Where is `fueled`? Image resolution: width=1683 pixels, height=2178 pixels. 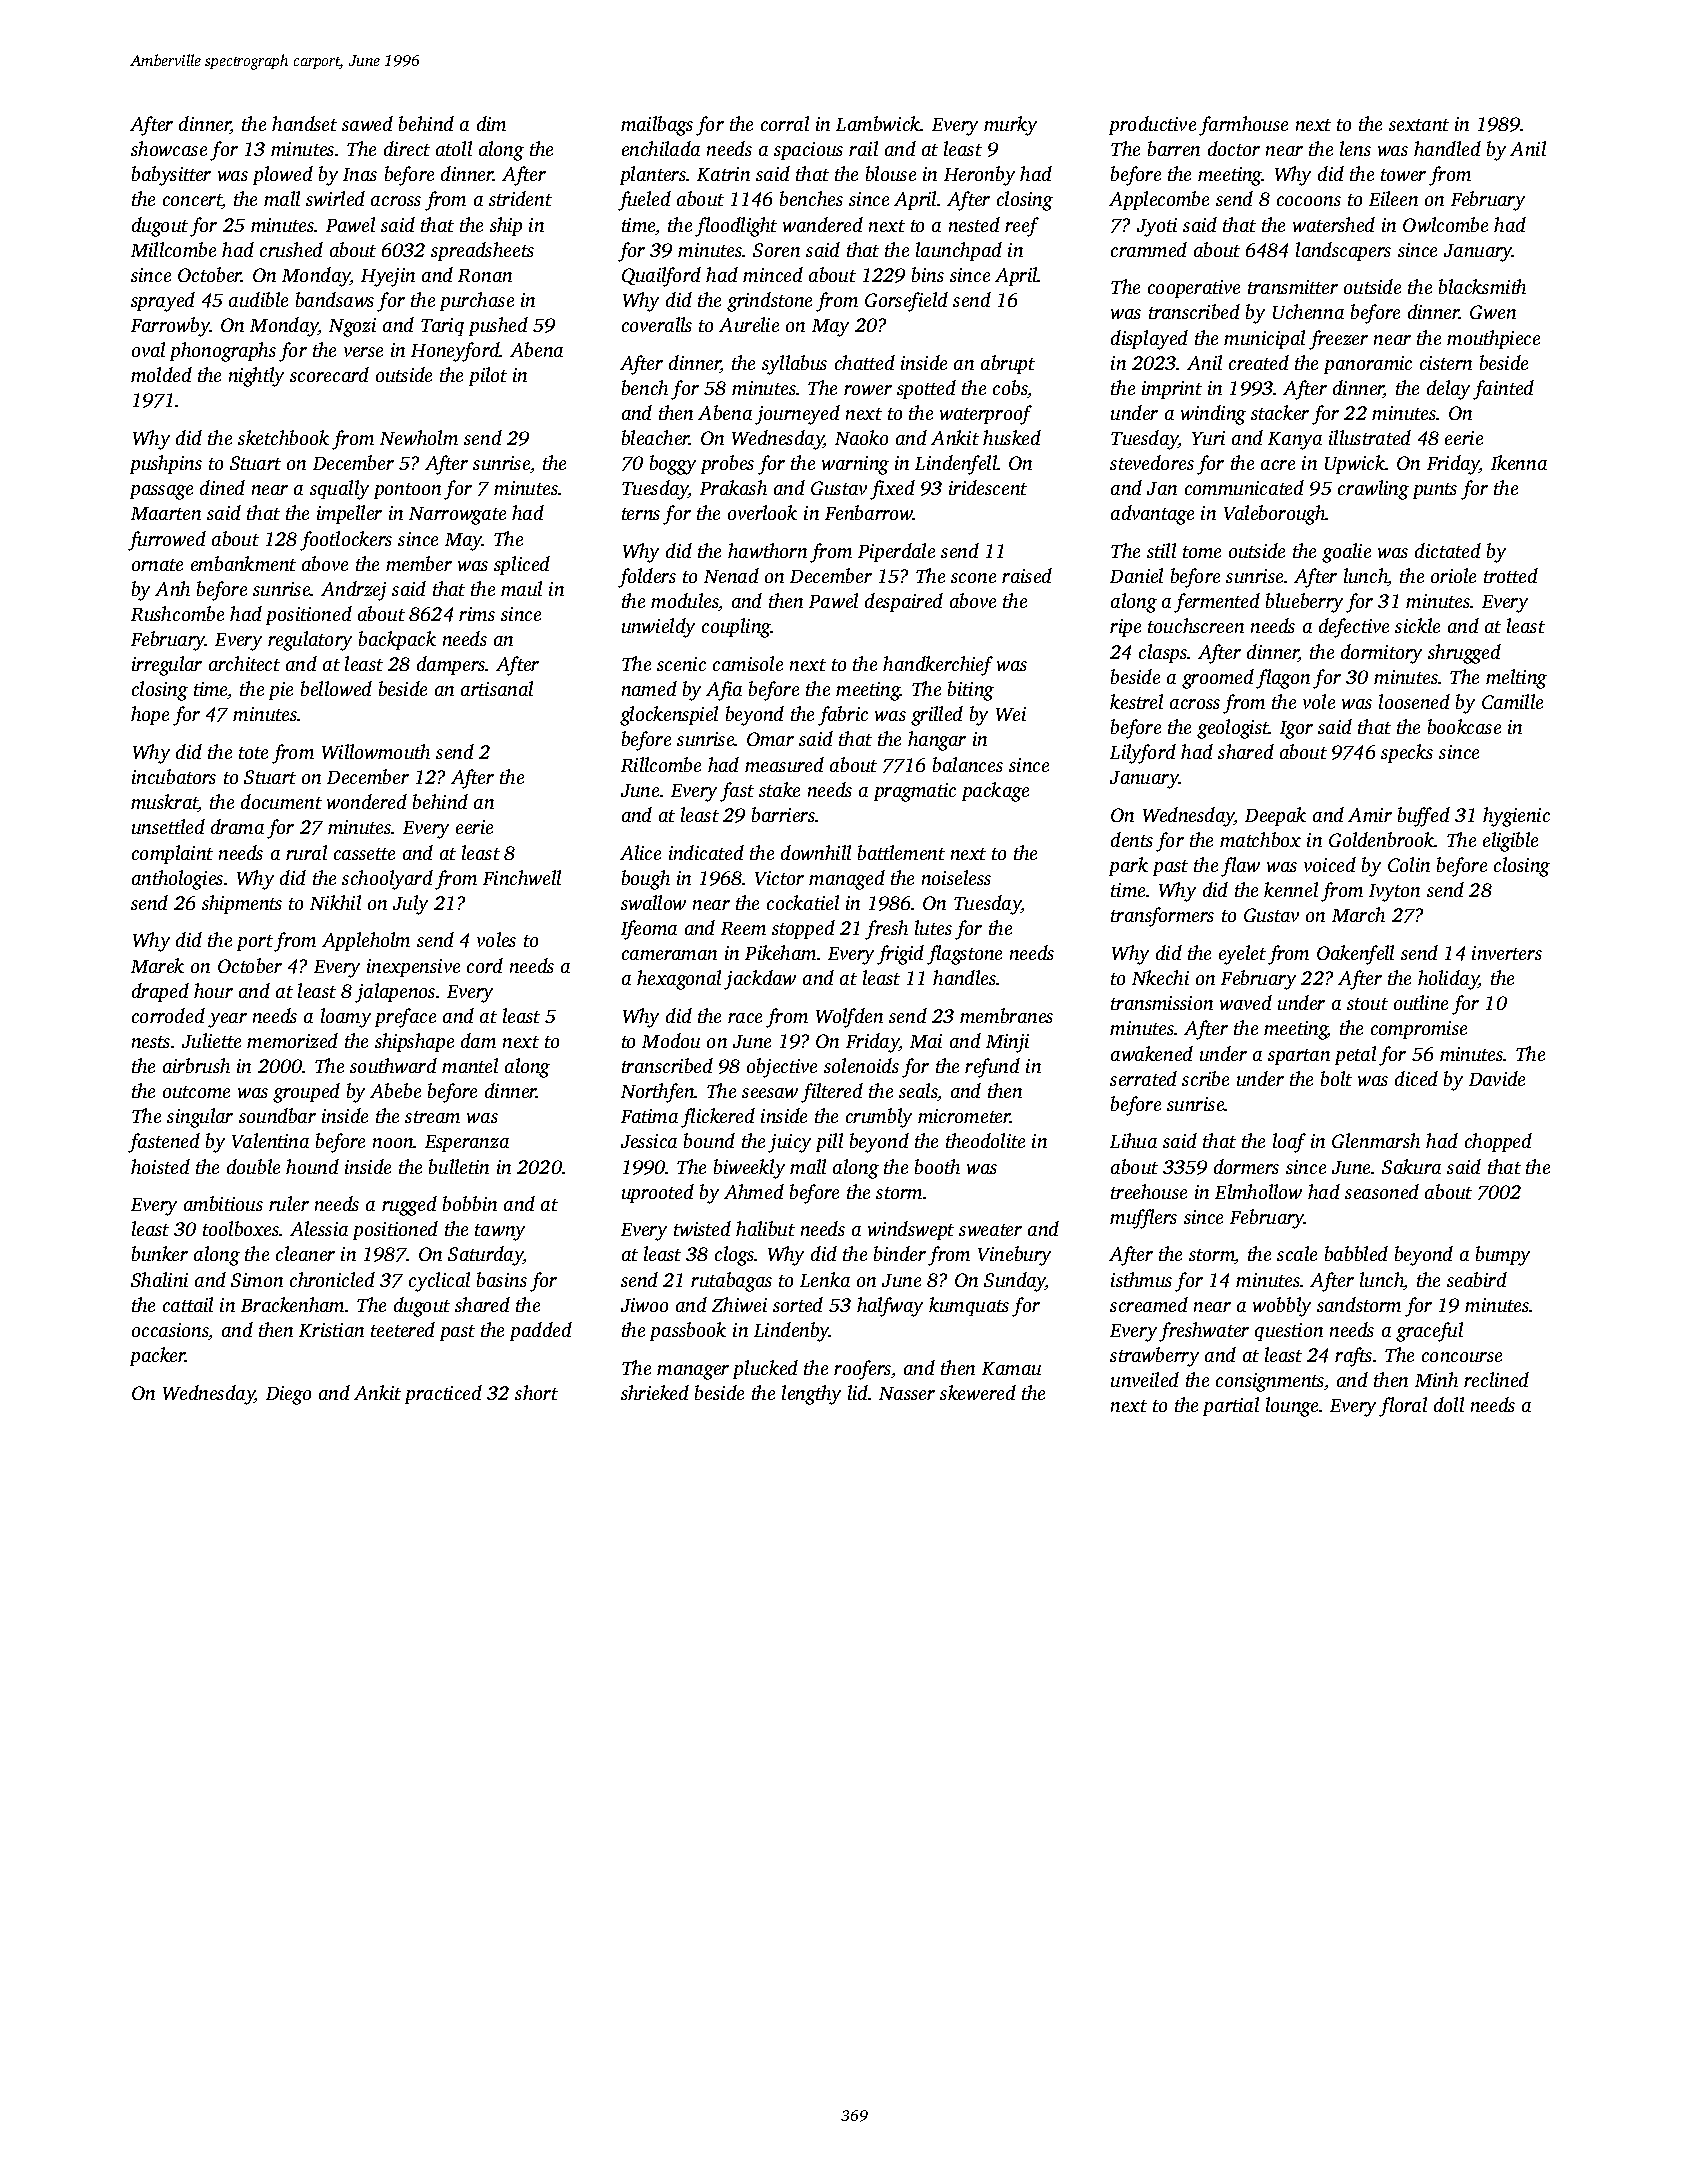 fueled is located at coordinates (644, 201).
